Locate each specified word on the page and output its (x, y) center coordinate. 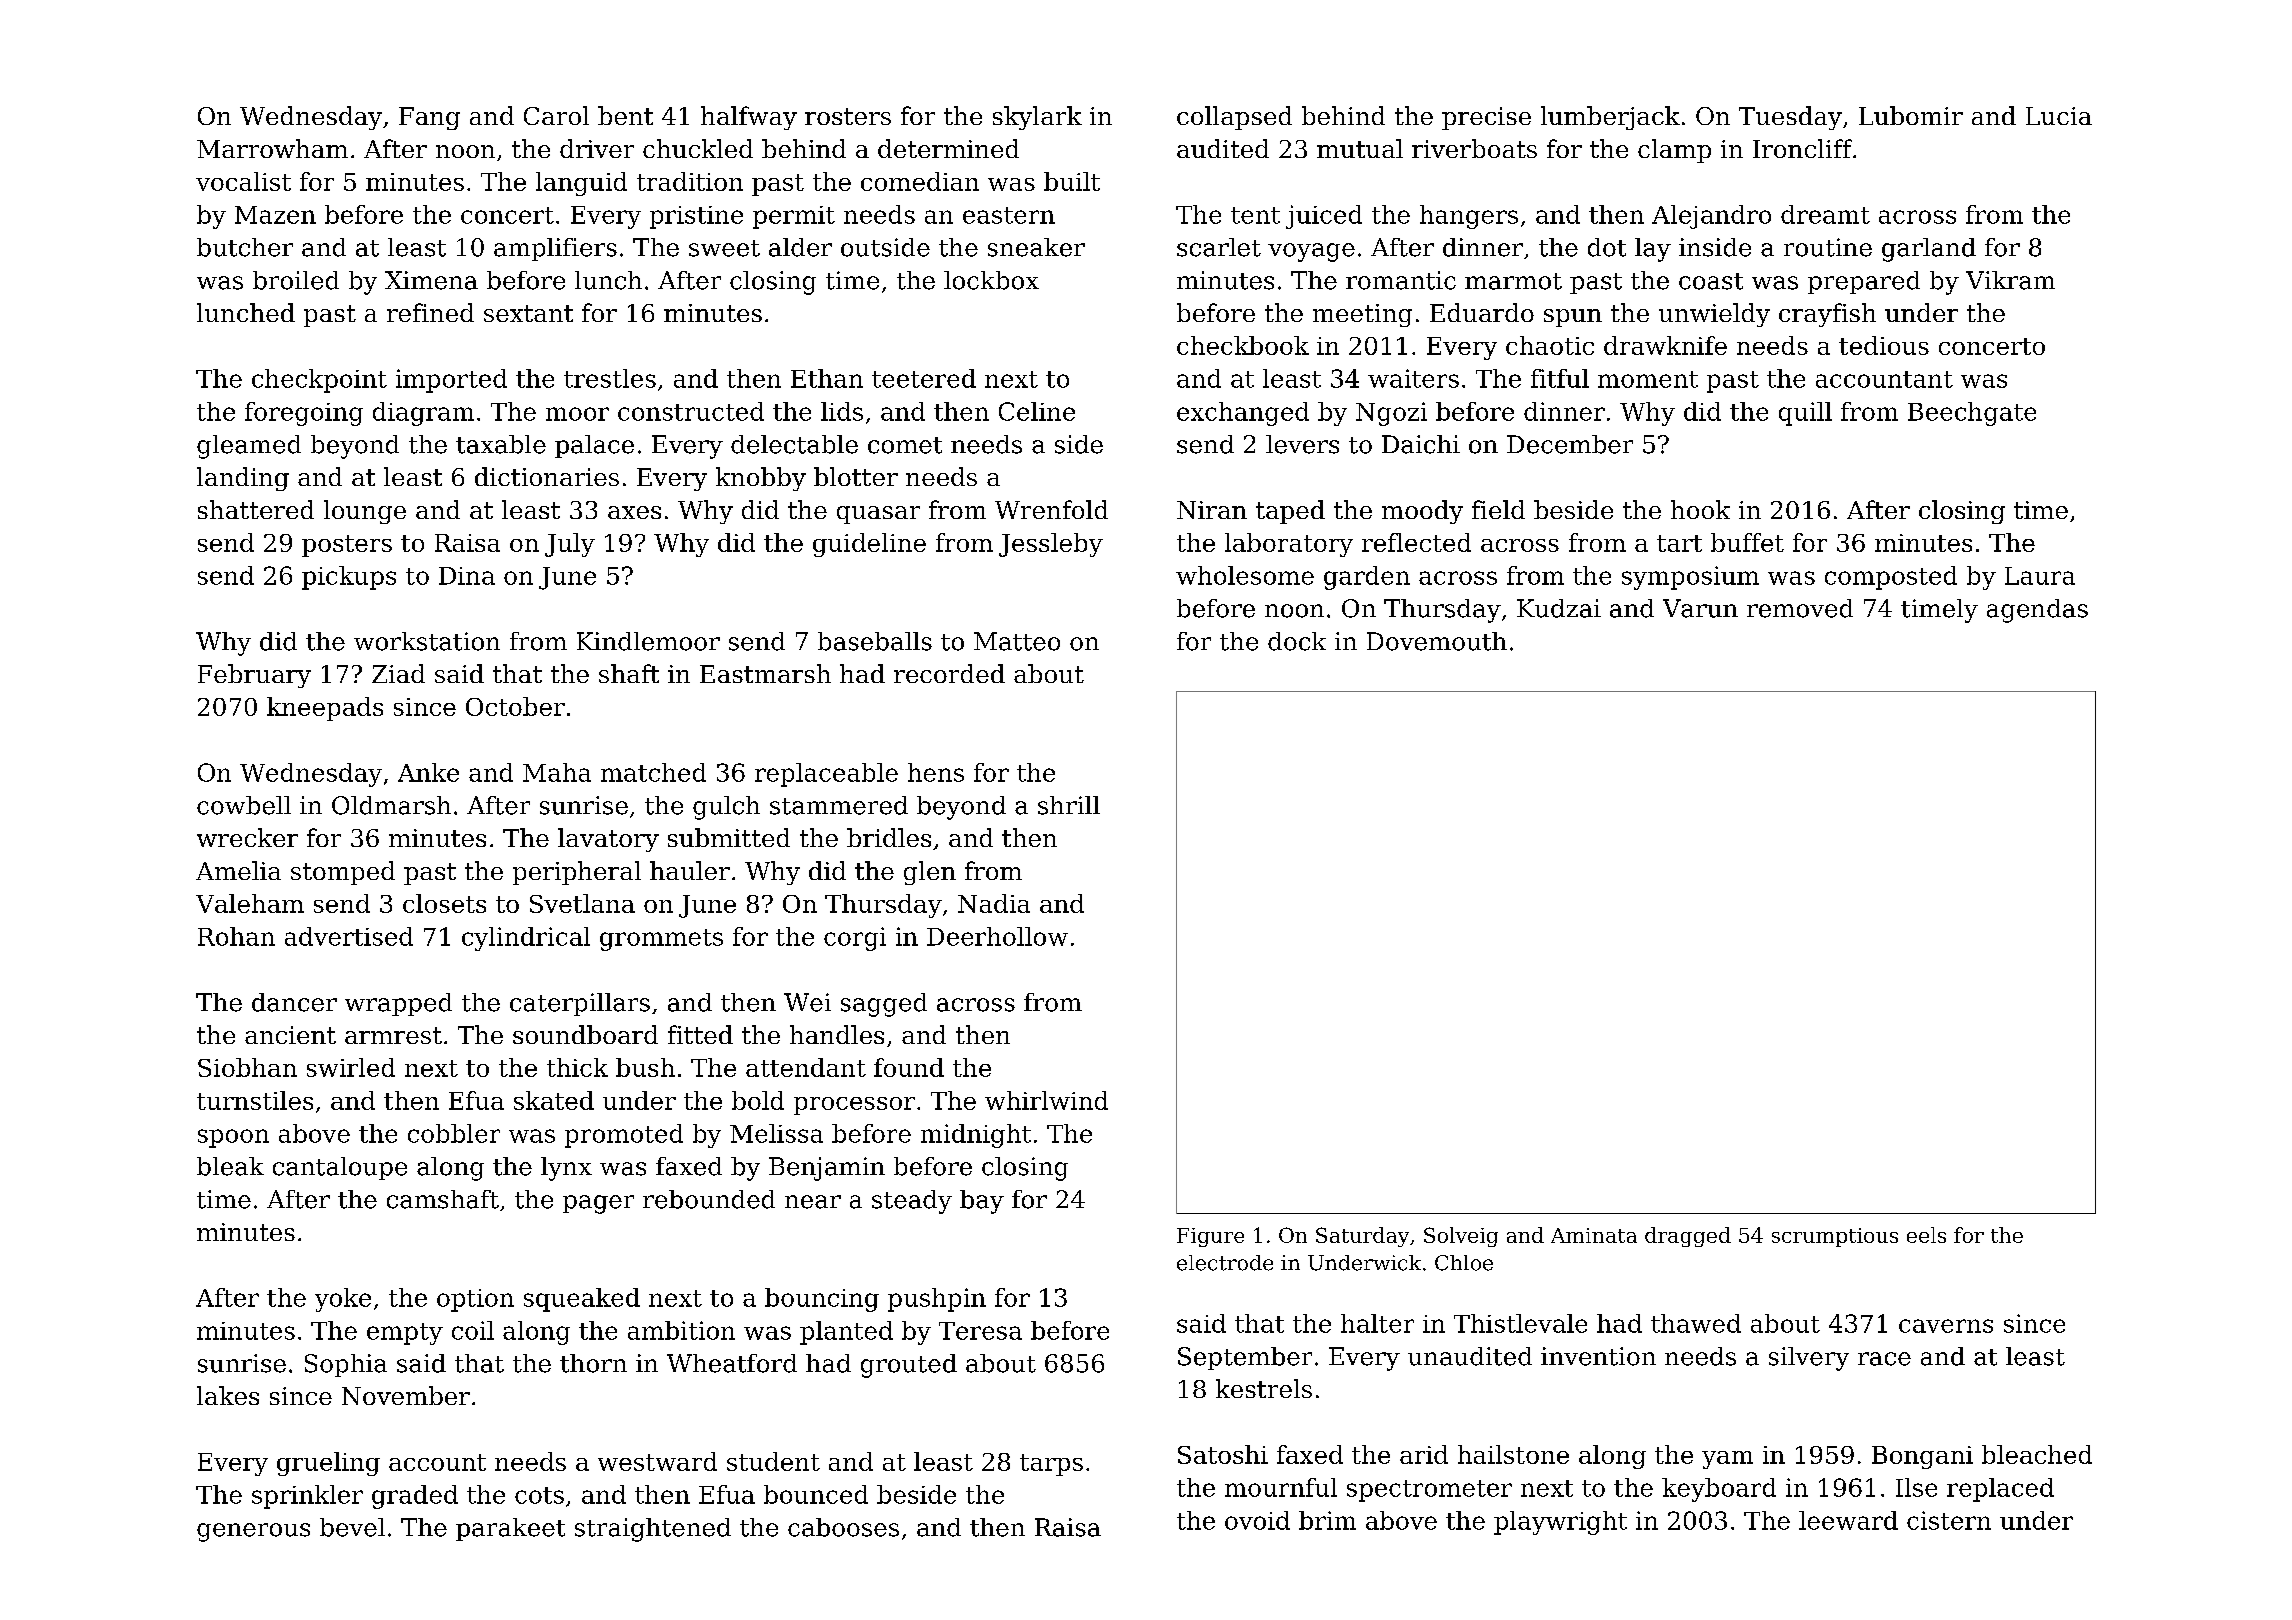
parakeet (510, 1529)
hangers (1469, 217)
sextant (528, 313)
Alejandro (1711, 217)
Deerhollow (997, 936)
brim (1327, 1520)
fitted (700, 1034)
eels (1926, 1235)
